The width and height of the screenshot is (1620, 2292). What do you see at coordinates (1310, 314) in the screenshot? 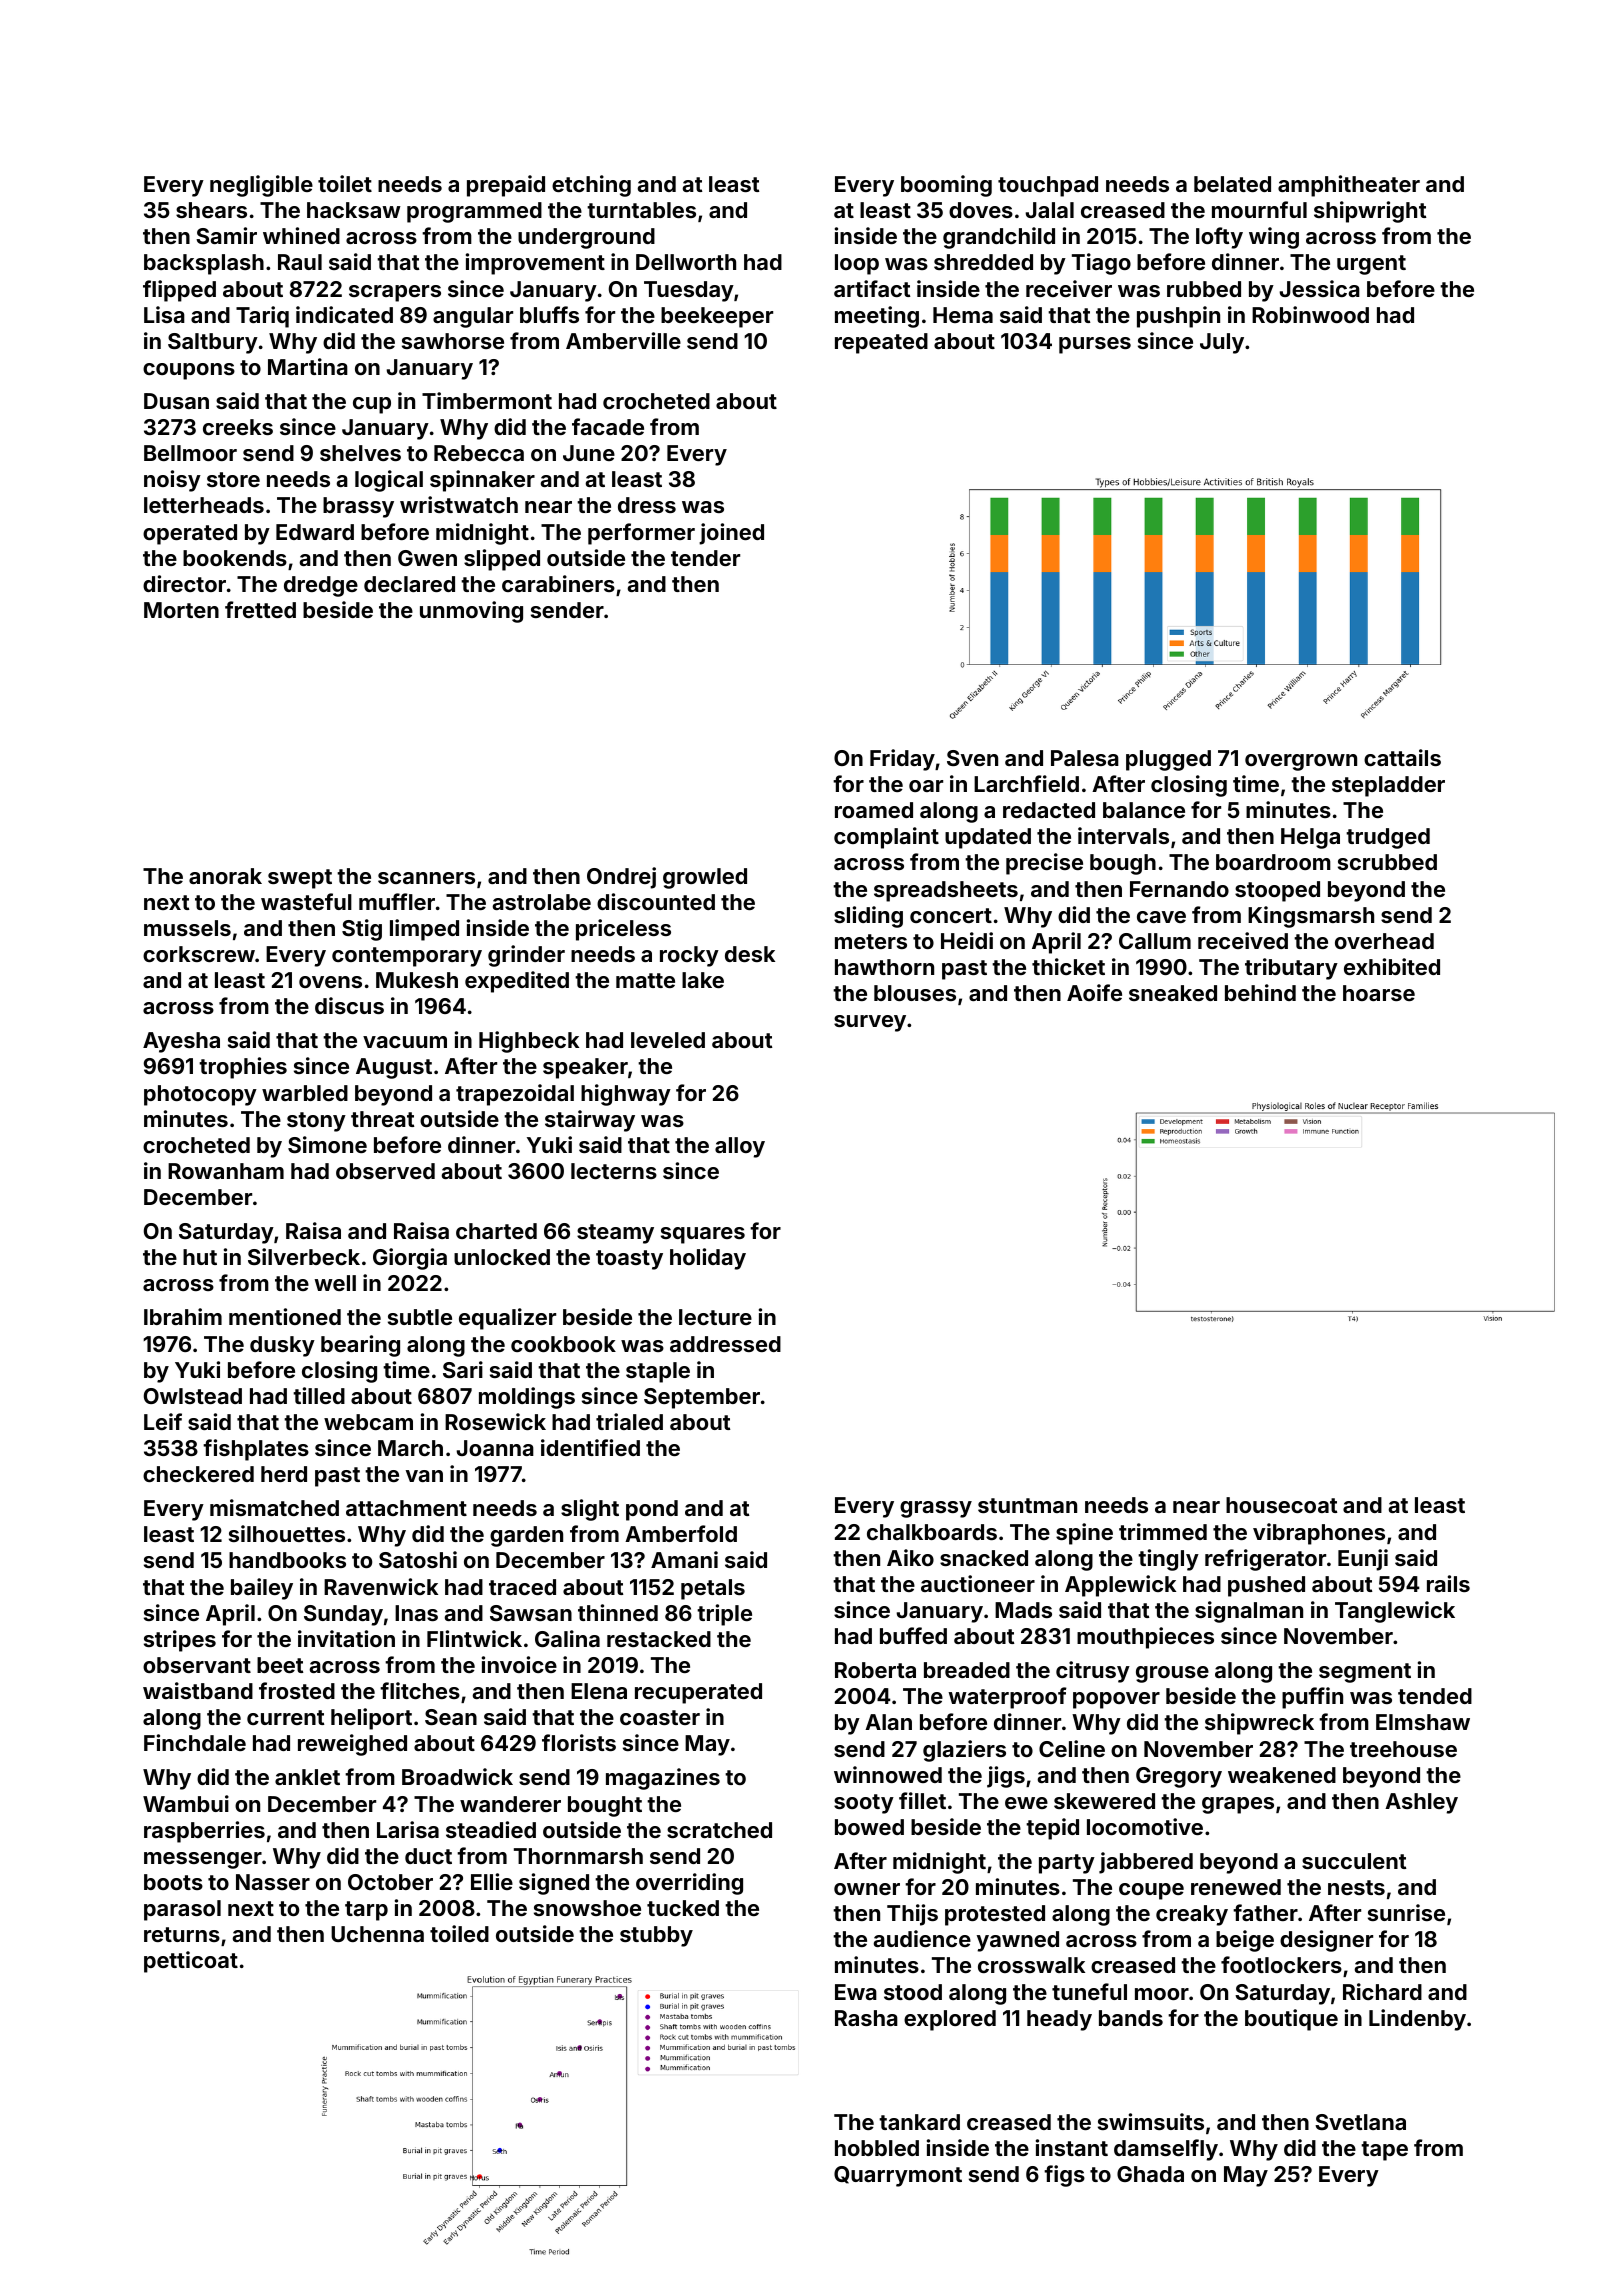
I see `Robinwood` at bounding box center [1310, 314].
